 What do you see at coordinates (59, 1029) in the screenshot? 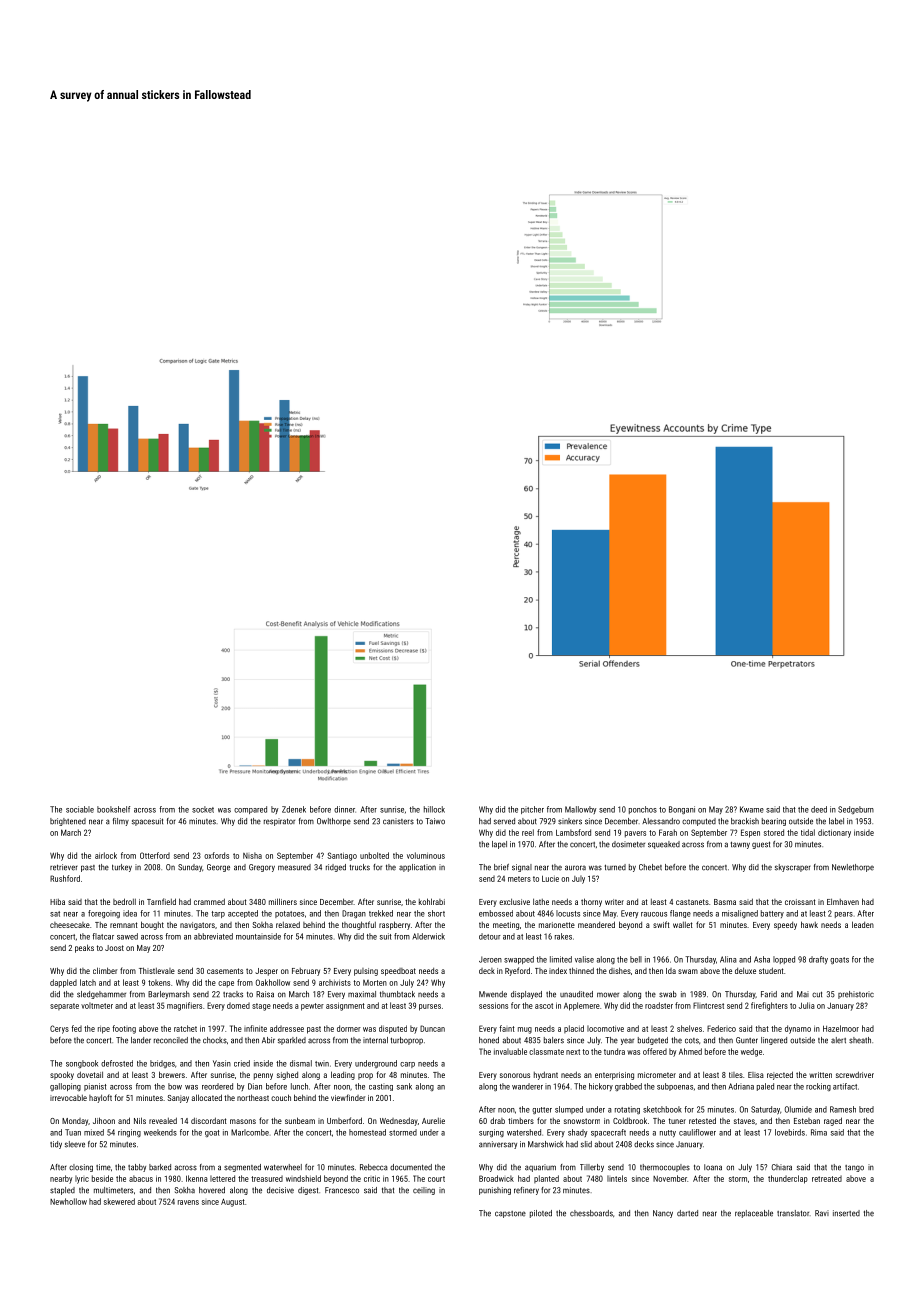
I see `Cerys` at bounding box center [59, 1029].
